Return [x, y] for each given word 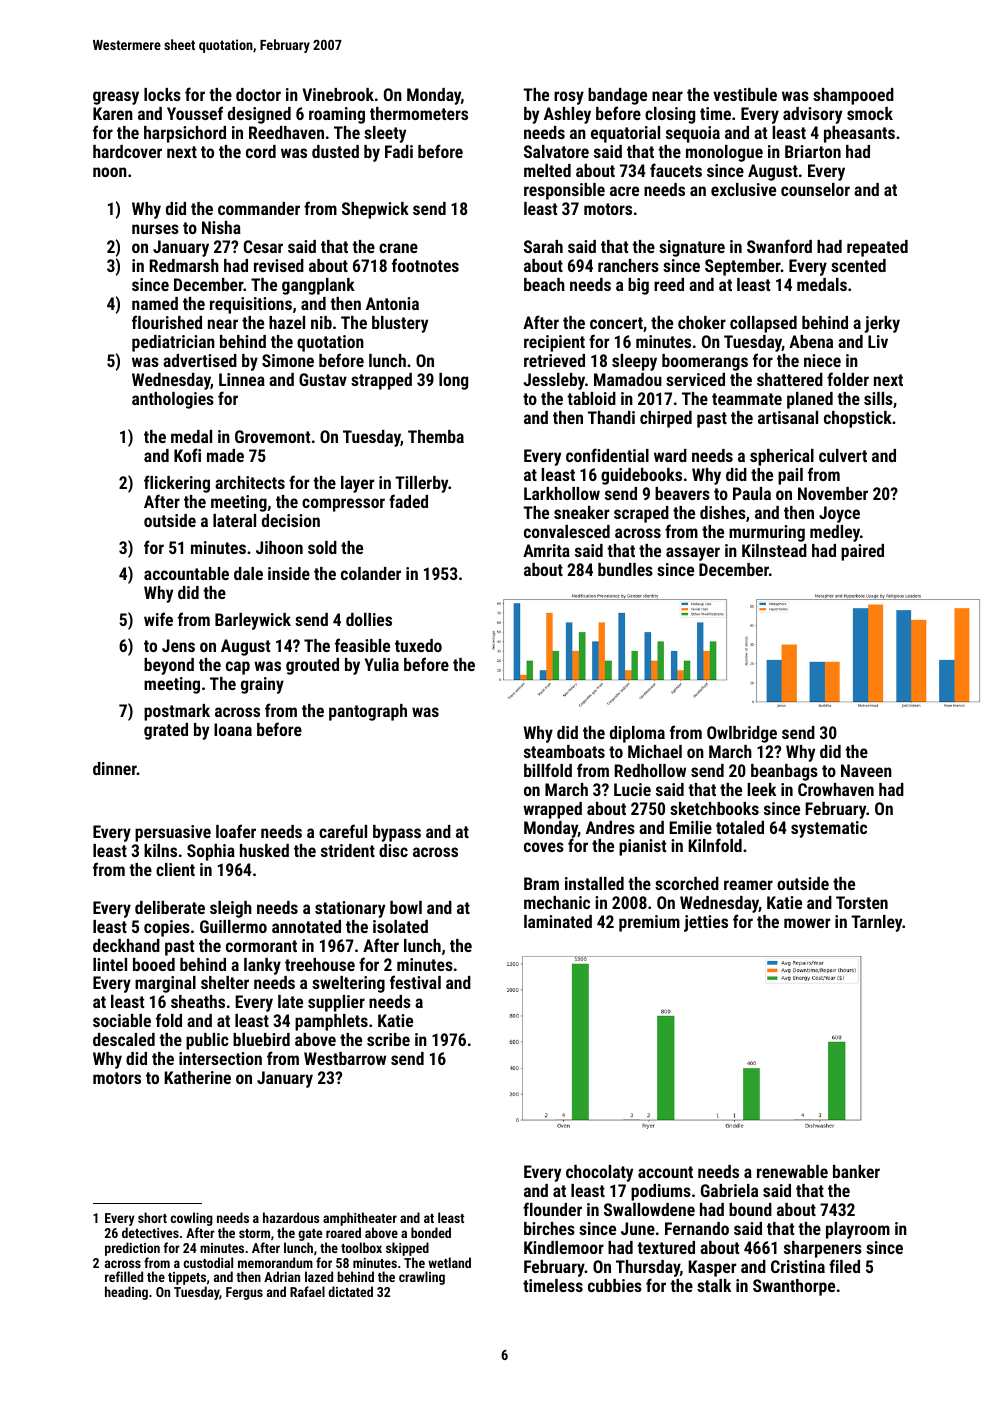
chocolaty [599, 1173]
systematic [829, 829]
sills [878, 398]
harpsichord [185, 134]
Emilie [690, 827]
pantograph [368, 712]
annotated [306, 926]
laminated [558, 921]
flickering [177, 484]
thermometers [419, 113]
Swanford [779, 246]
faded [408, 501]
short [152, 1217]
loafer [236, 831]
